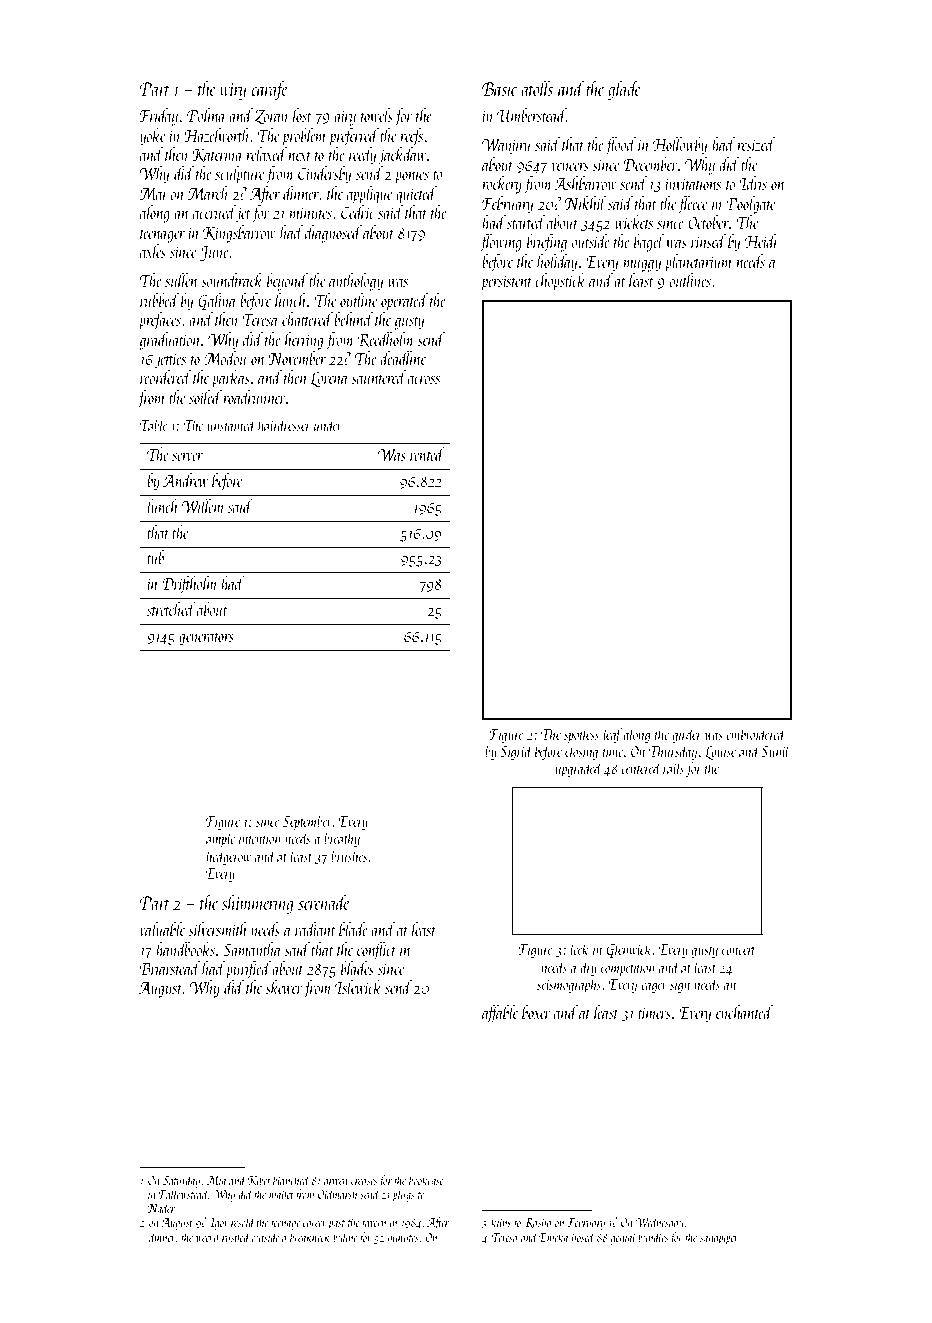 This image has height=1323, width=932. I want to click on rented, so click(427, 454).
